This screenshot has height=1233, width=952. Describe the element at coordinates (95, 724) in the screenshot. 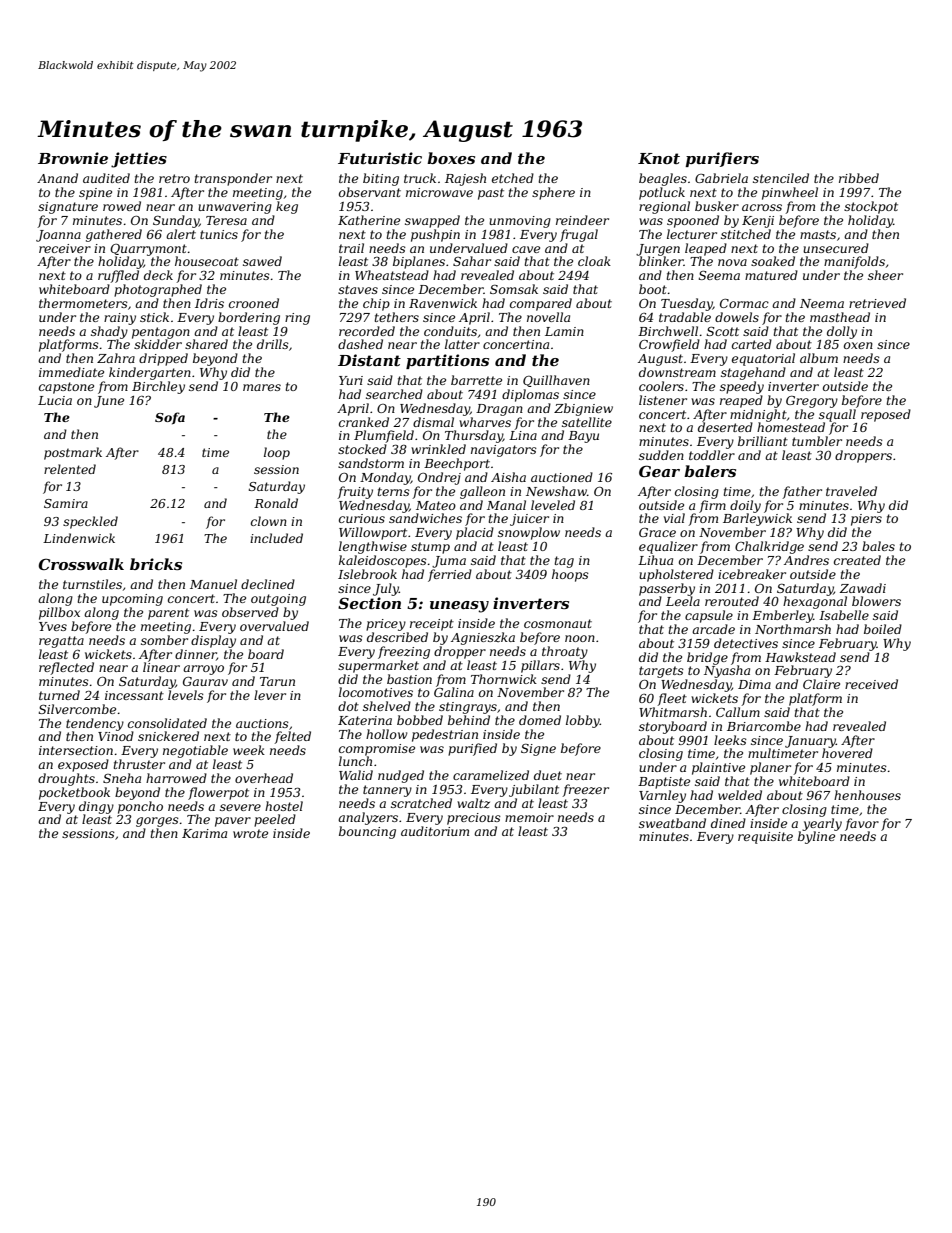

I see `tendency` at that location.
